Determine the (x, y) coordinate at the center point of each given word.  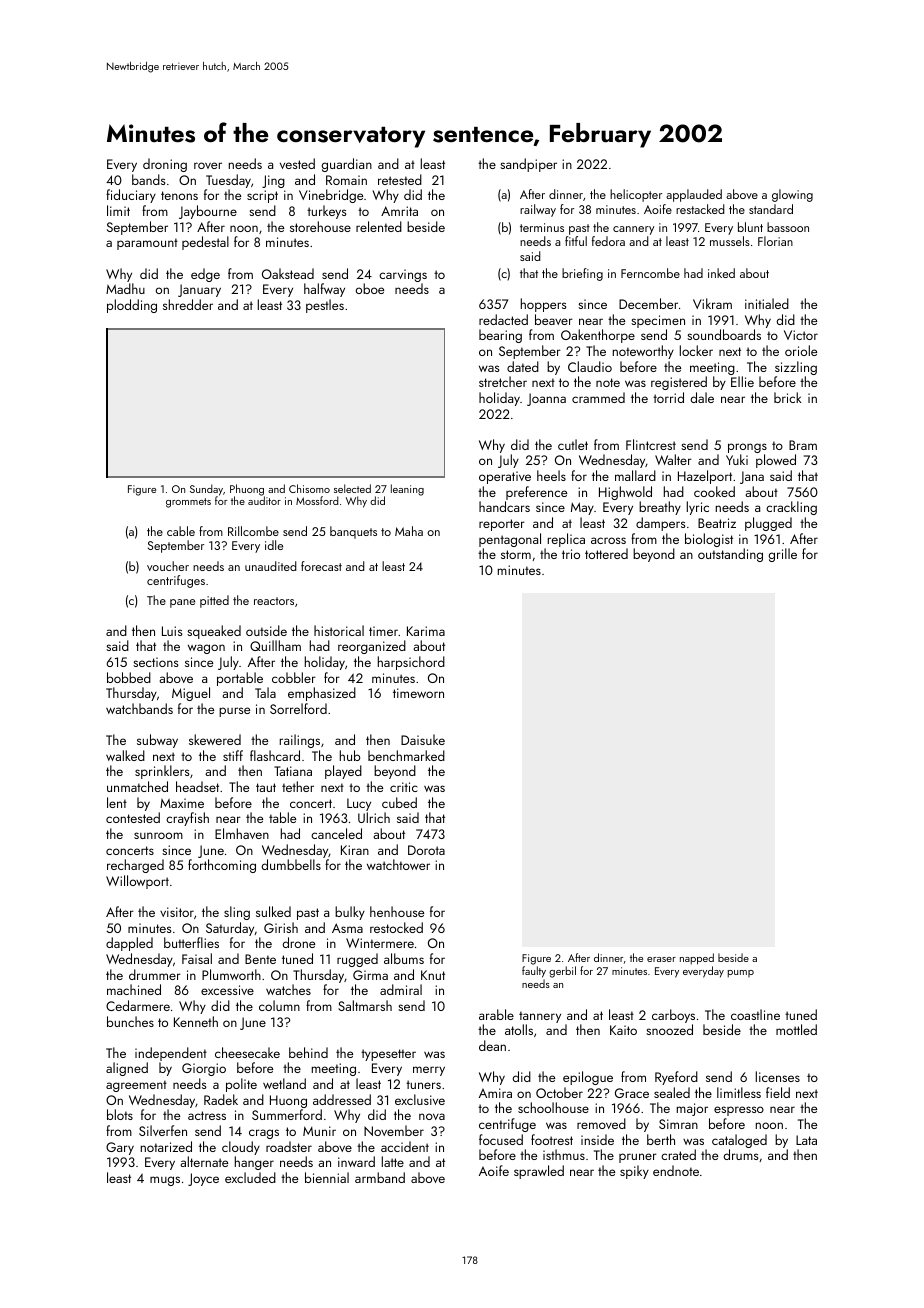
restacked (700, 209)
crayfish (187, 819)
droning (165, 165)
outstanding (730, 555)
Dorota (426, 850)
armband (380, 1177)
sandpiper (528, 165)
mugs (165, 1181)
